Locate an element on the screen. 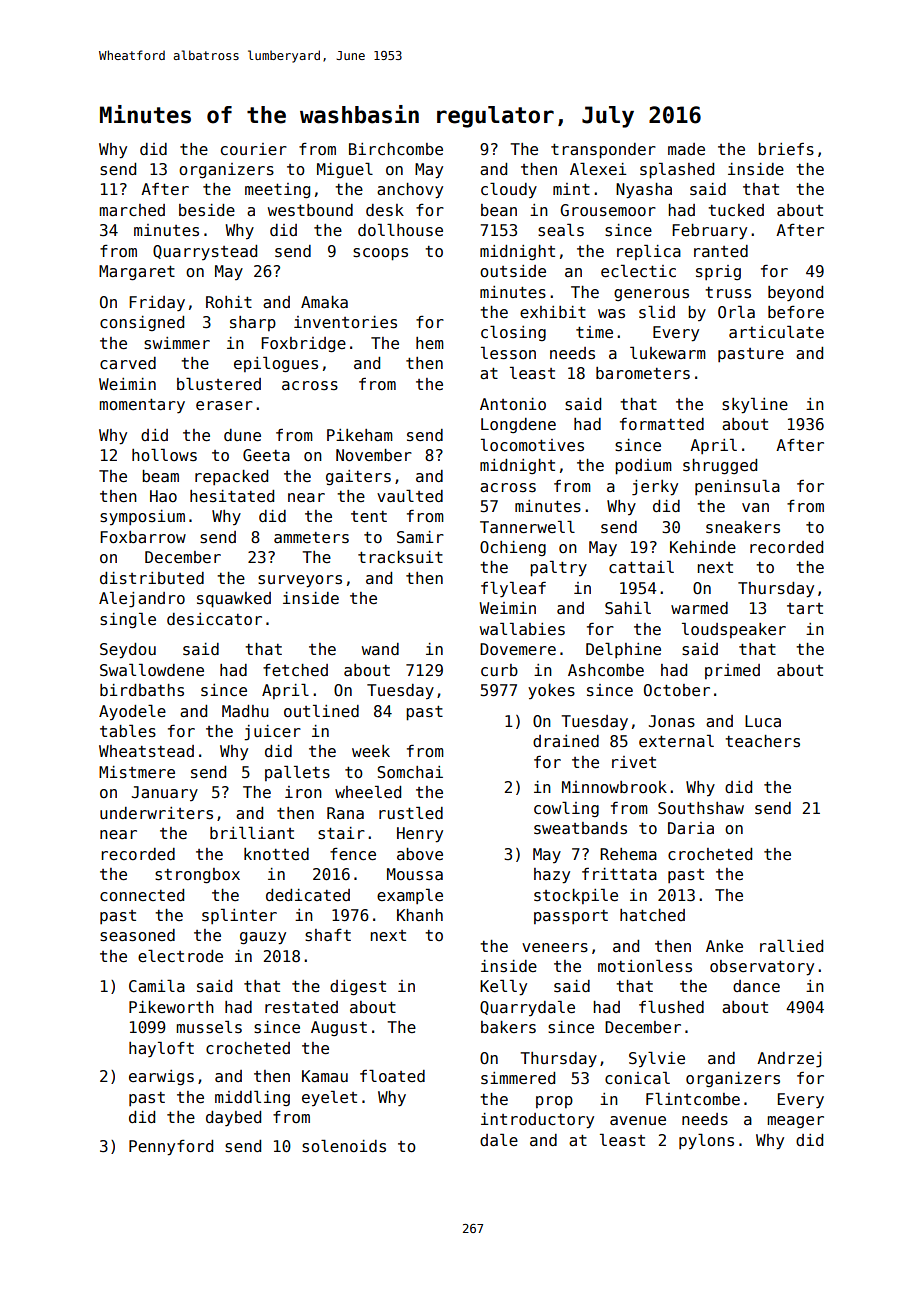  Hao is located at coordinates (163, 496).
